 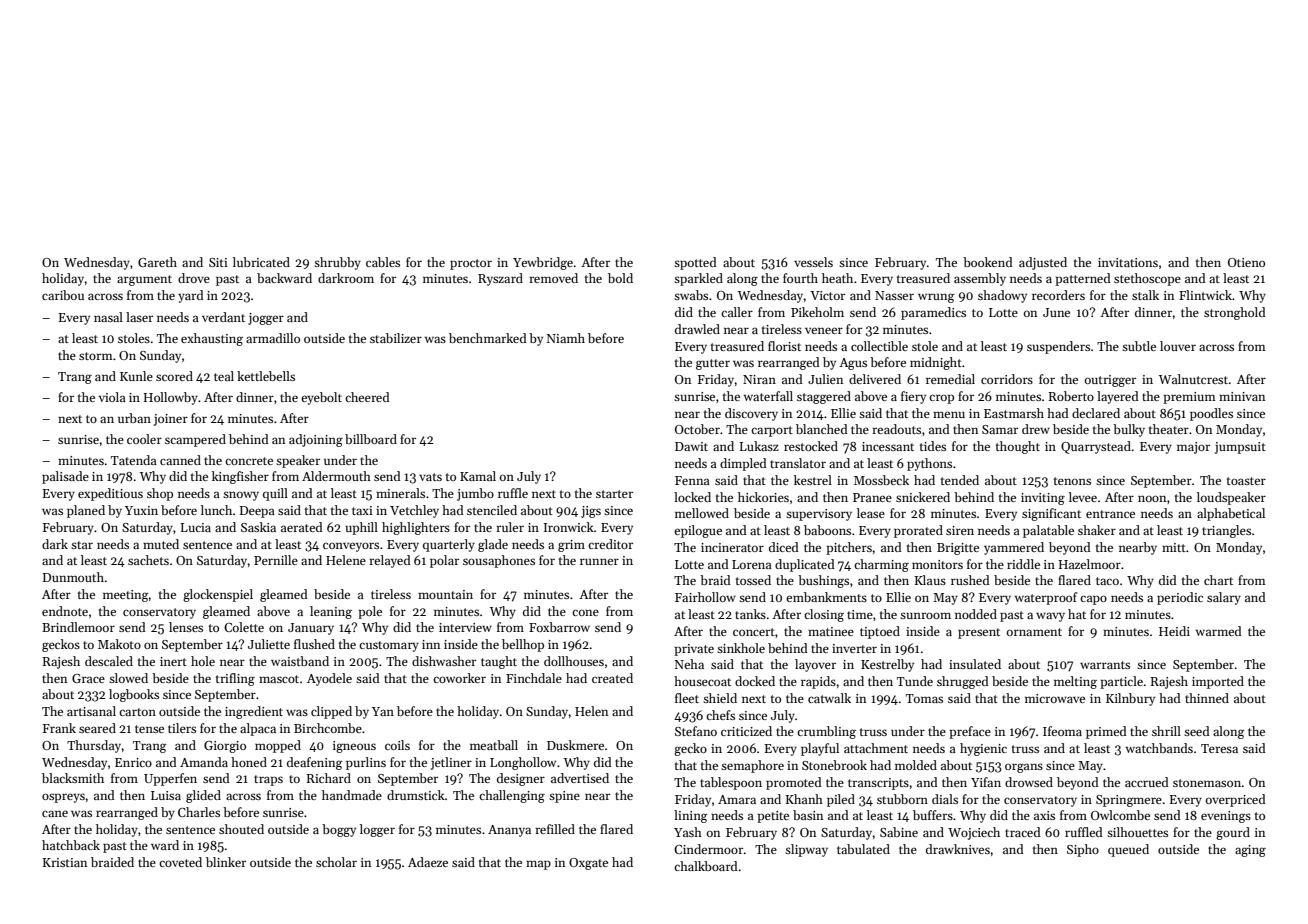 What do you see at coordinates (180, 862) in the image?
I see `coveted` at bounding box center [180, 862].
